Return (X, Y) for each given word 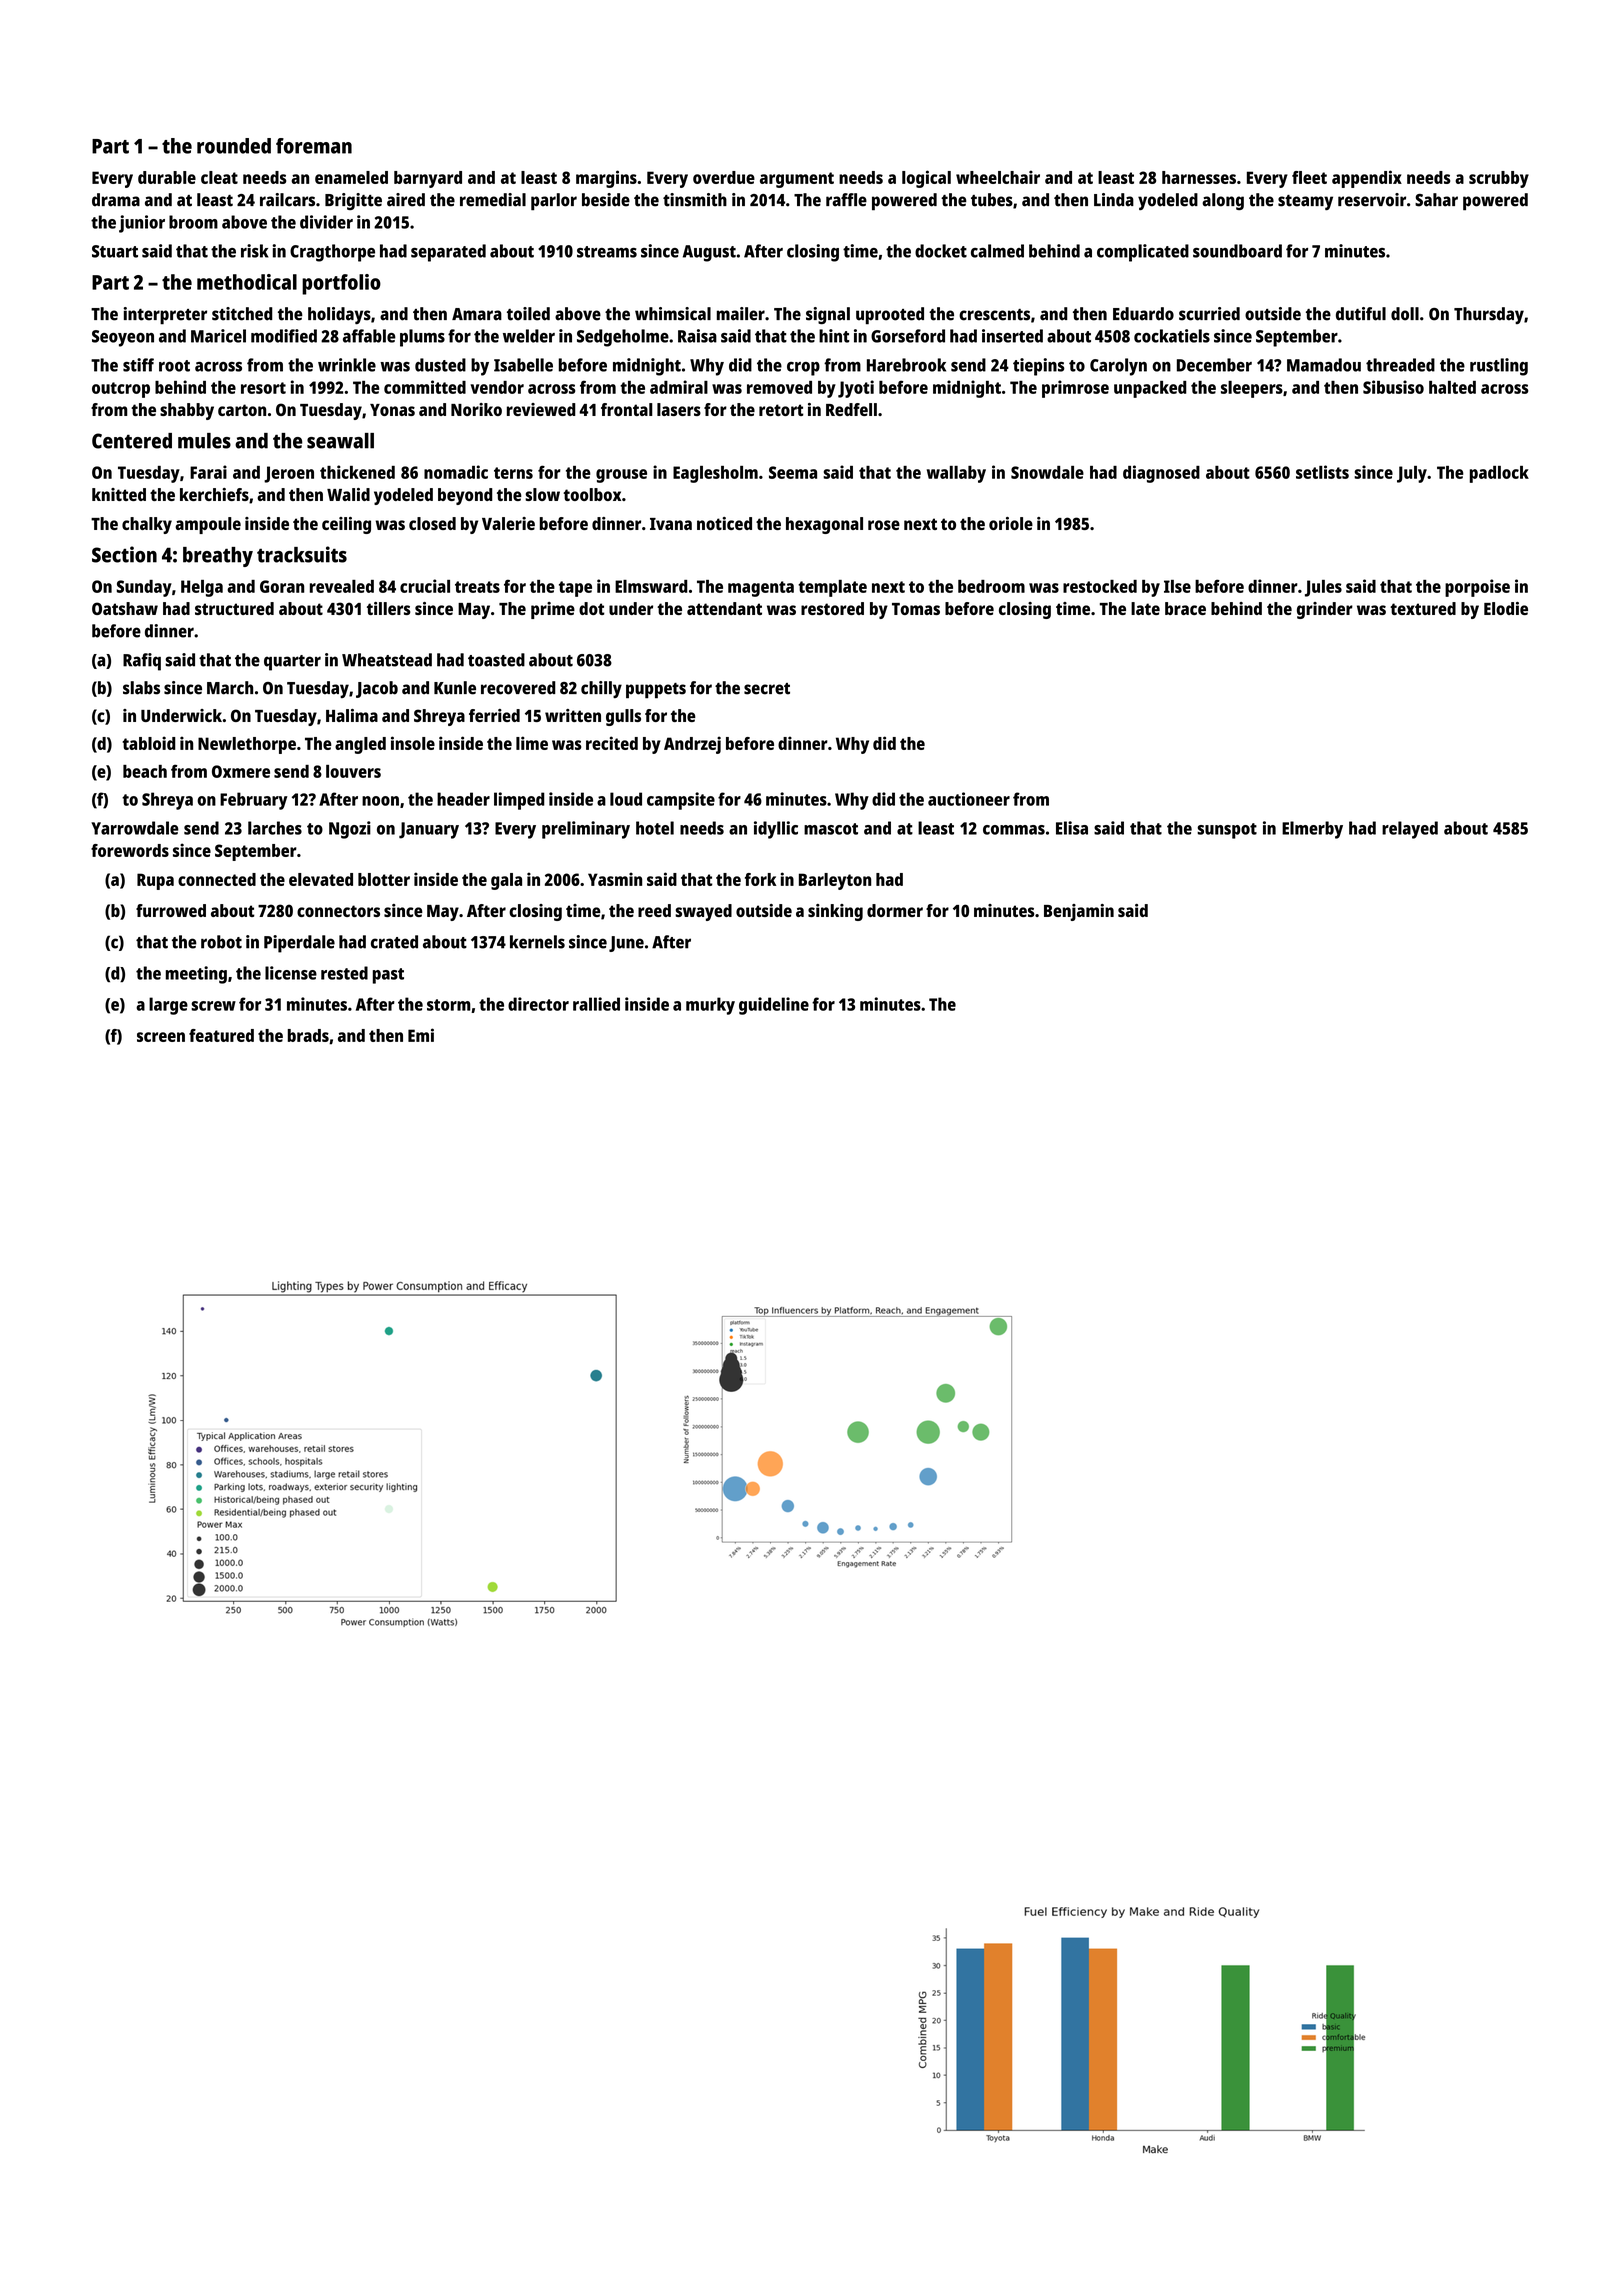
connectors (338, 911)
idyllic (776, 830)
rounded (234, 146)
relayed (1410, 830)
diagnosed (1161, 474)
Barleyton (835, 881)
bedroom (991, 586)
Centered (132, 441)
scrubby (1499, 179)
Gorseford (908, 336)
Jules (1323, 588)
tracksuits (302, 554)
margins (606, 179)
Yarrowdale (135, 828)
